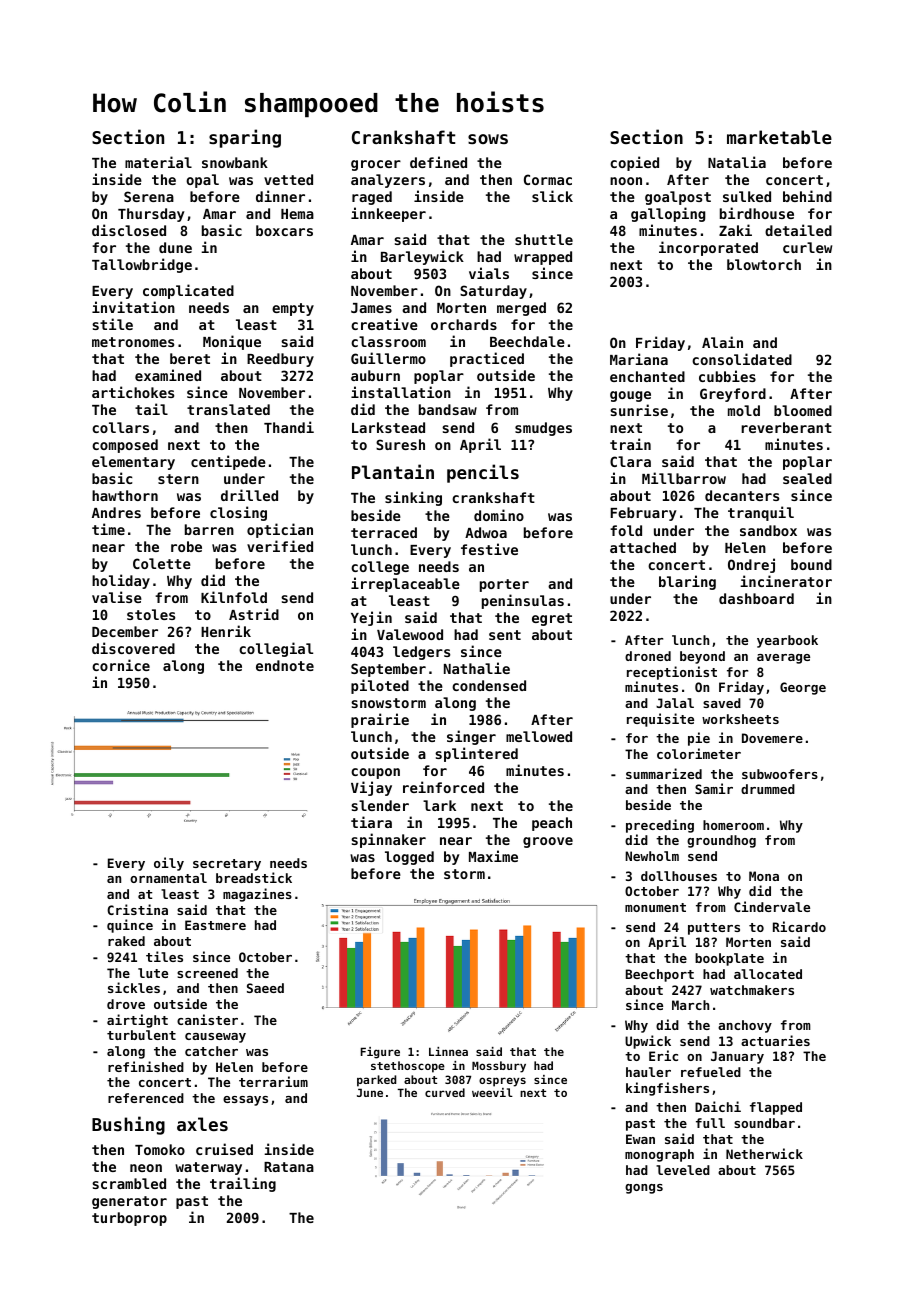 Image resolution: width=924 pixels, height=1308 pixels. Describe the element at coordinates (675, 703) in the screenshot. I see `Jalal` at that location.
